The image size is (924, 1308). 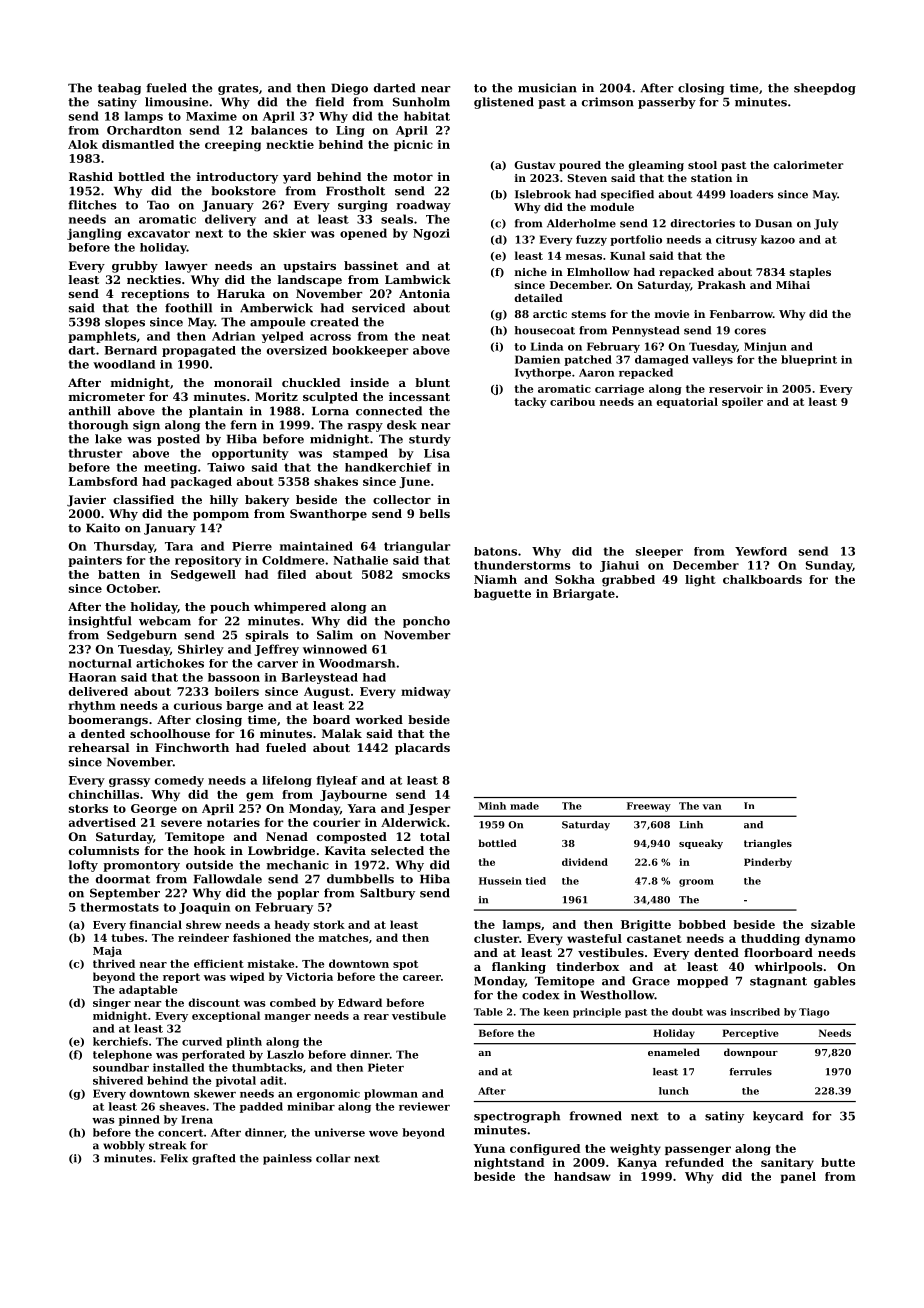 What do you see at coordinates (238, 89) in the image?
I see `grates` at bounding box center [238, 89].
